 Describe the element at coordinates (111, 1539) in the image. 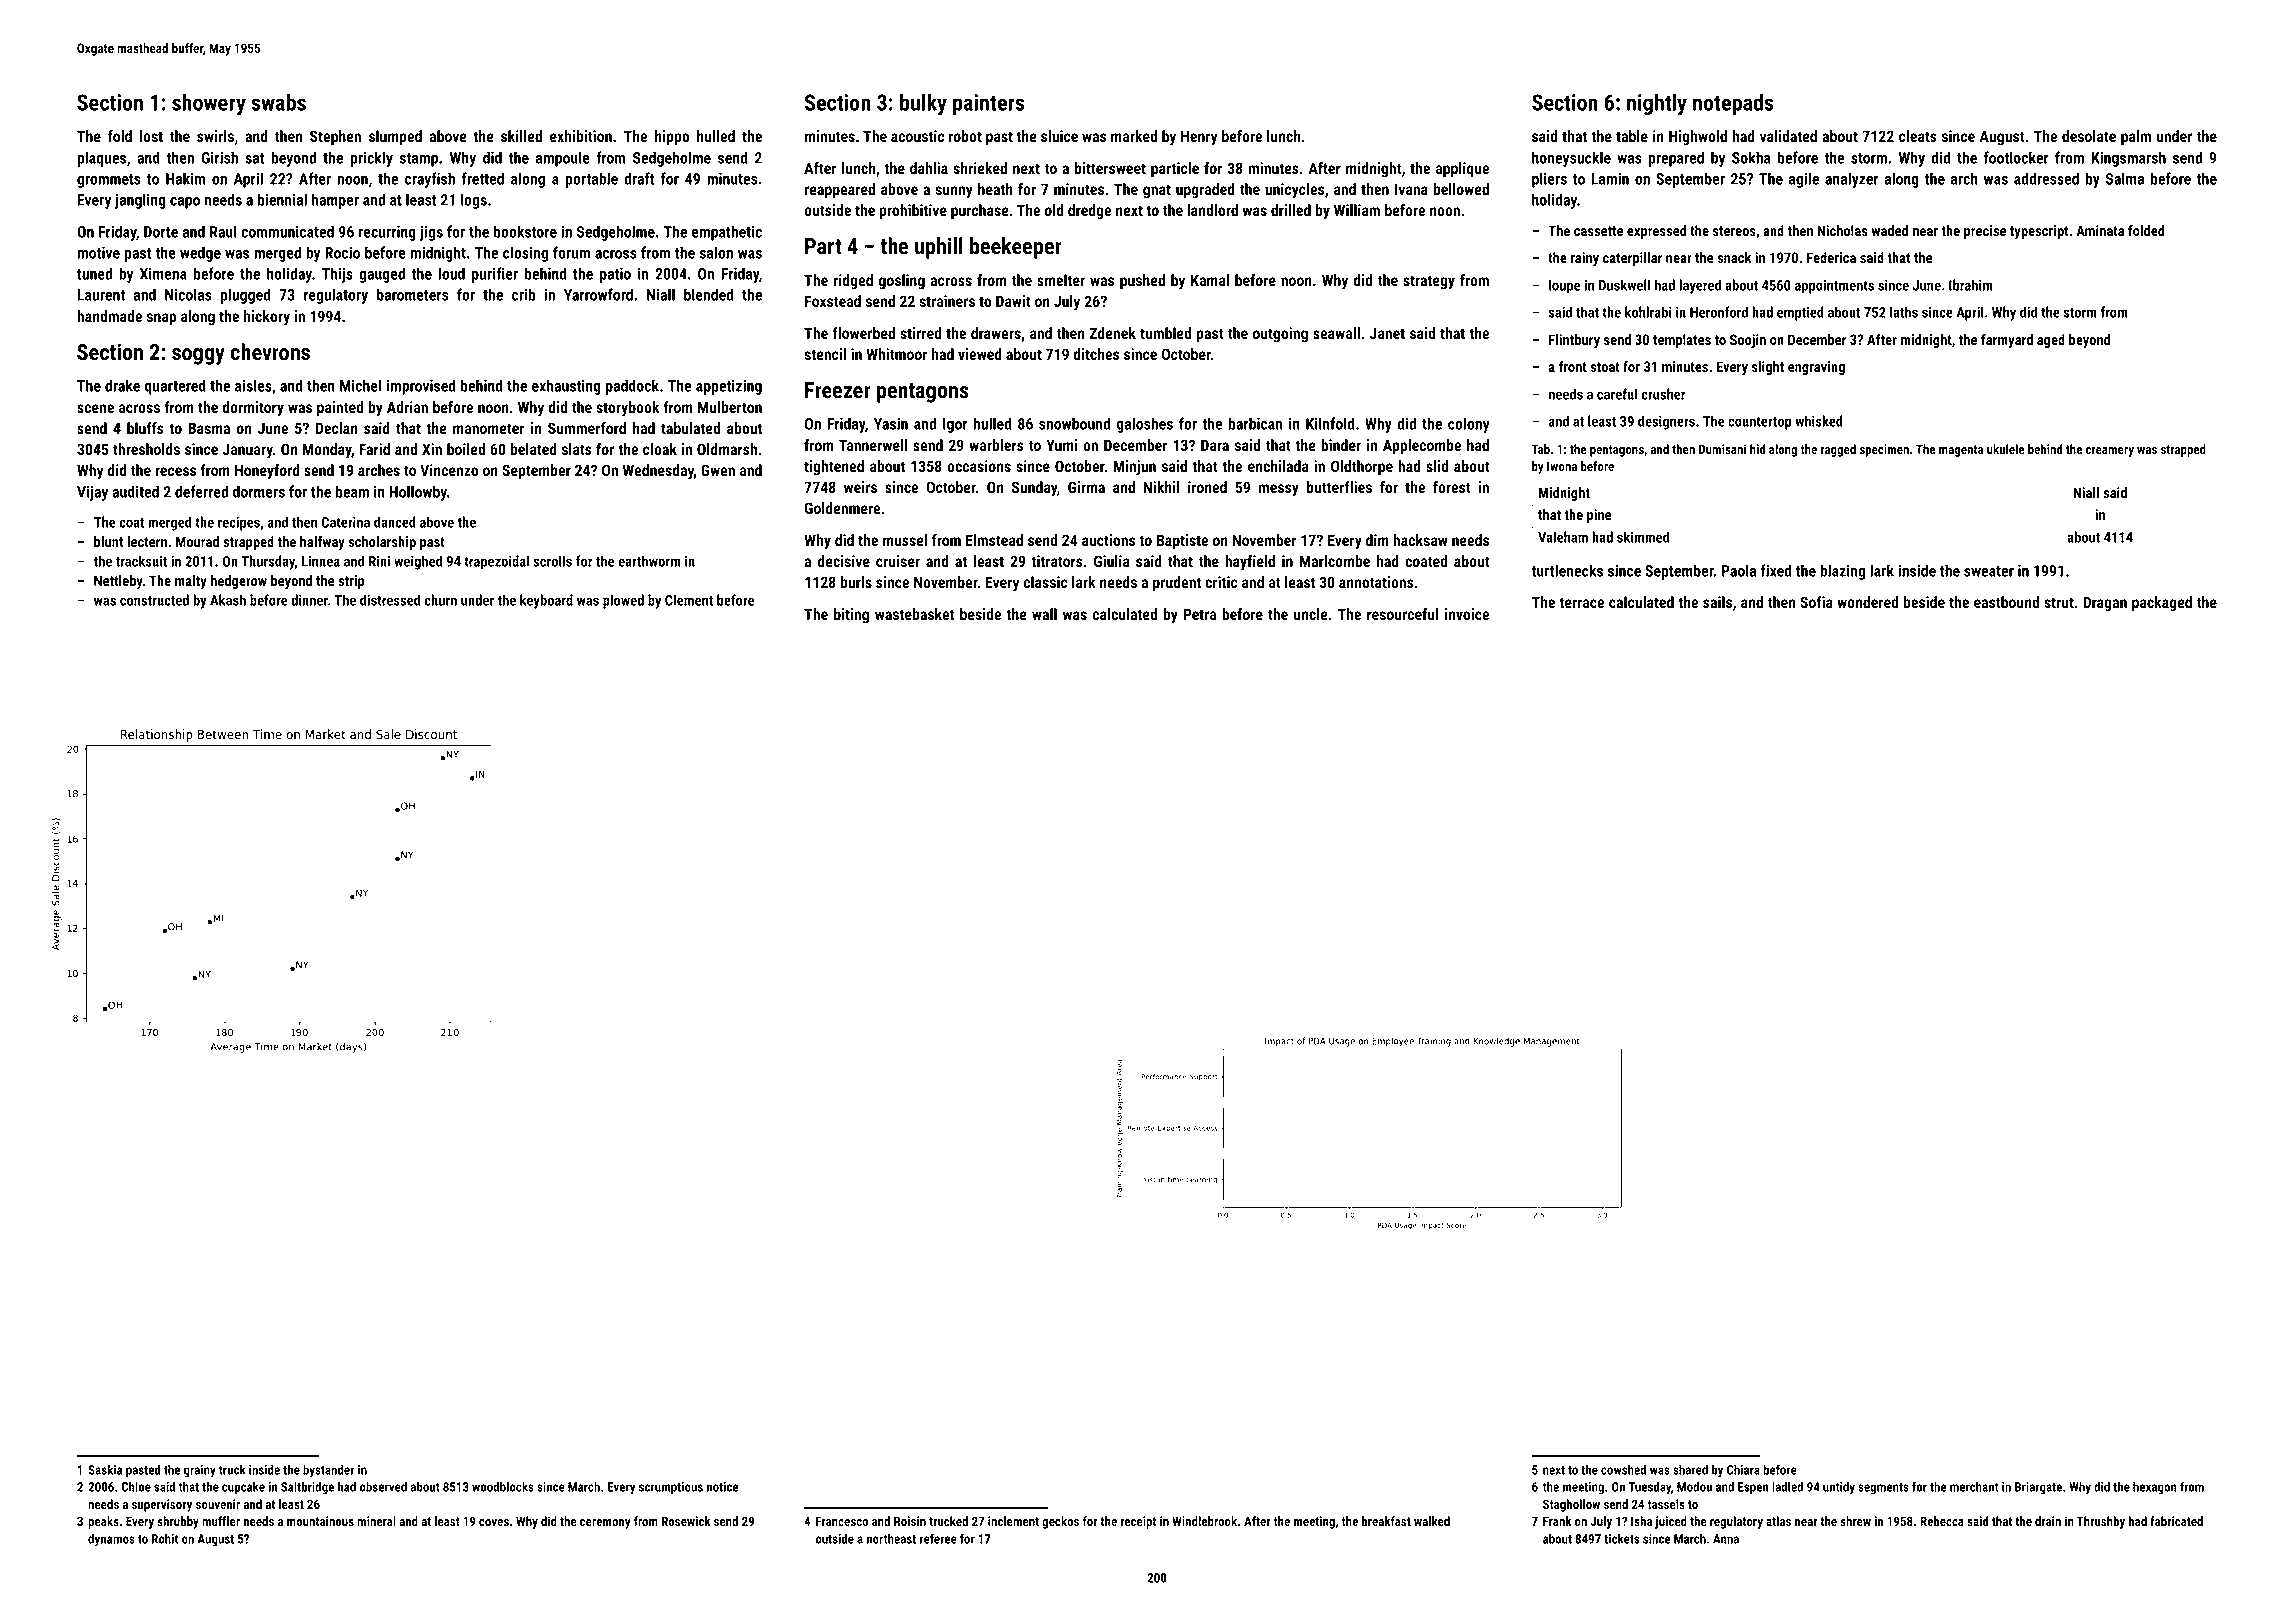

I see `dynamos` at that location.
